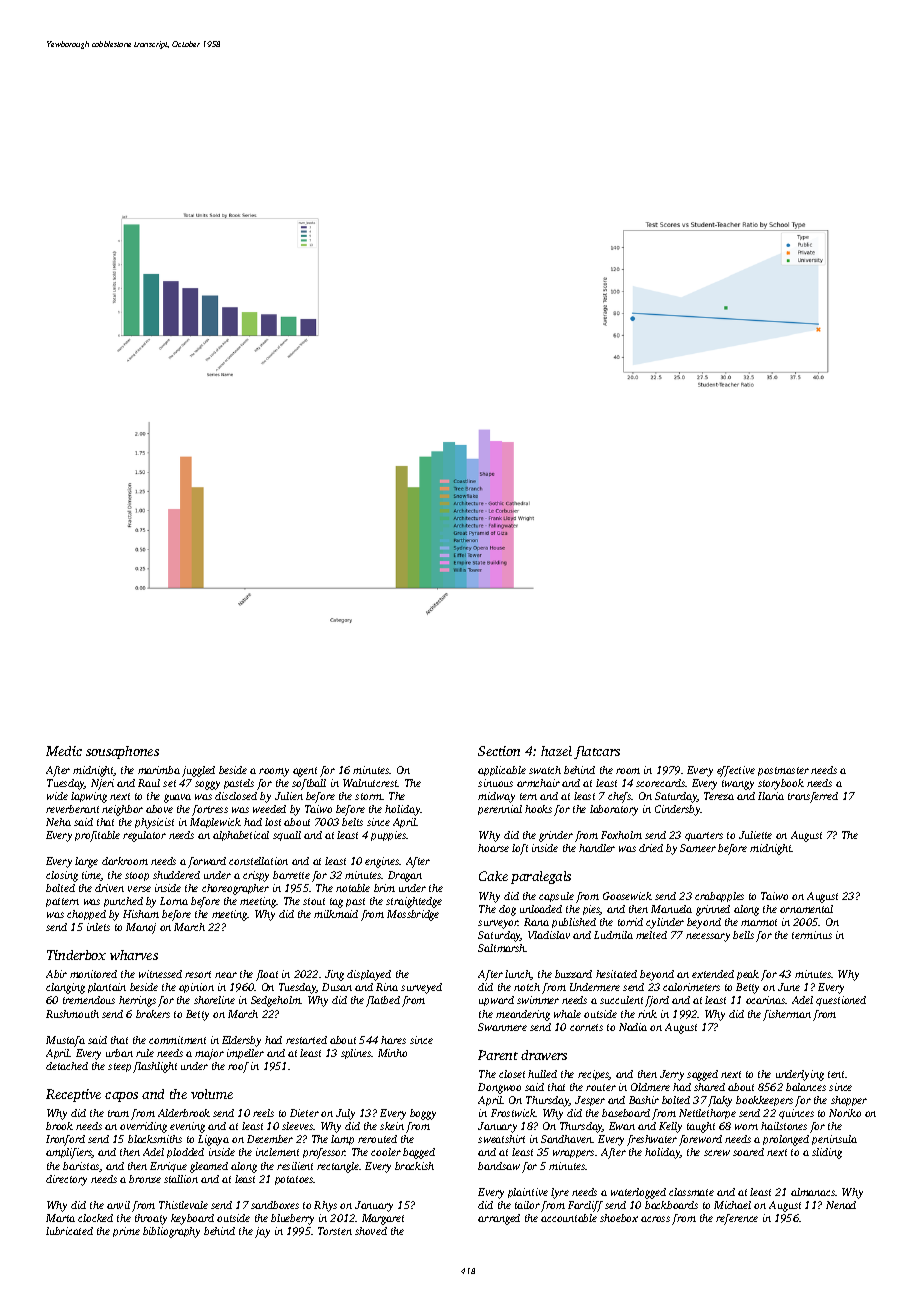 This image has width=924, height=1308. I want to click on Cake, so click(493, 876).
